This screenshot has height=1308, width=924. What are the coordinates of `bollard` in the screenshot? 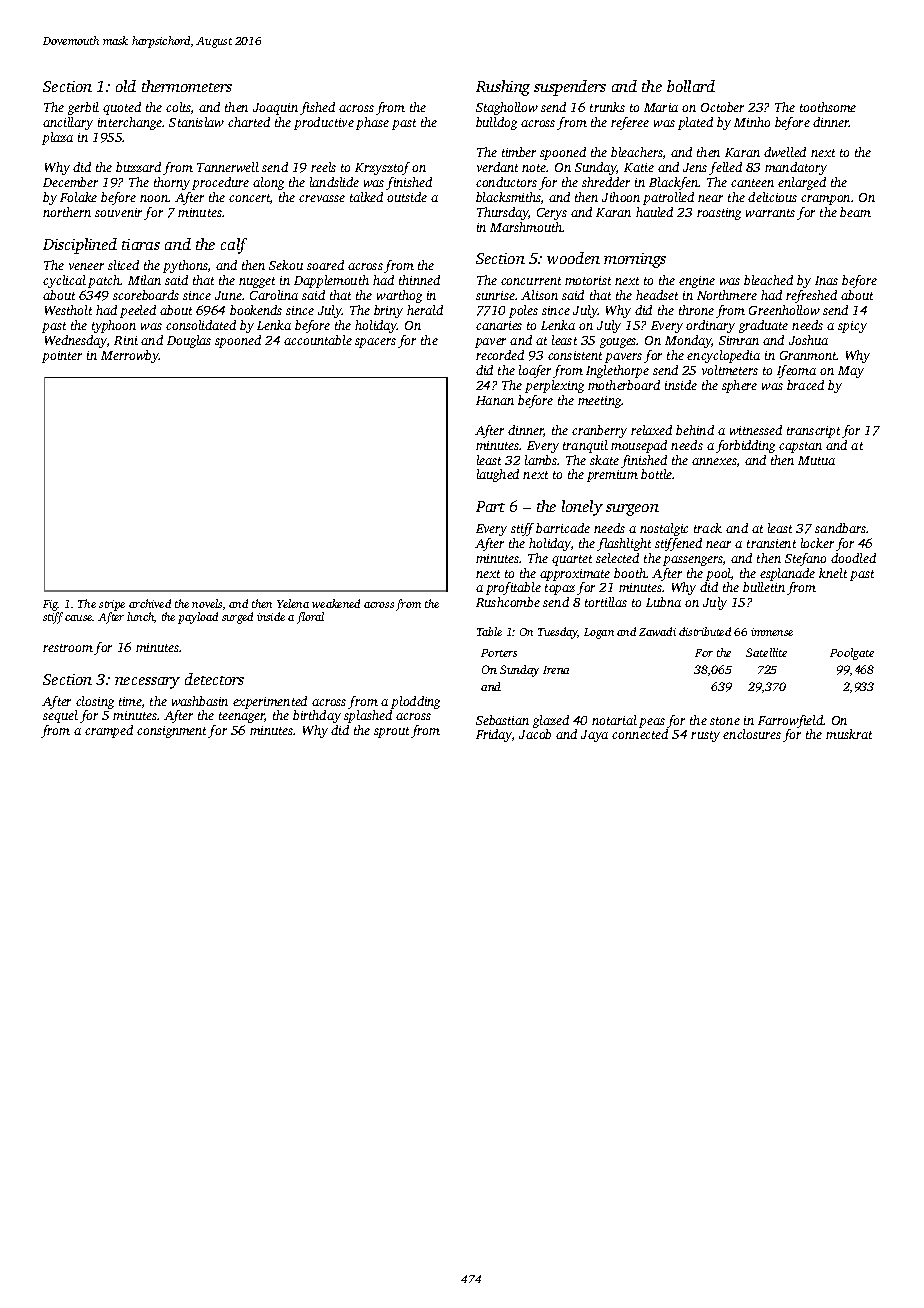 It's located at (691, 86).
